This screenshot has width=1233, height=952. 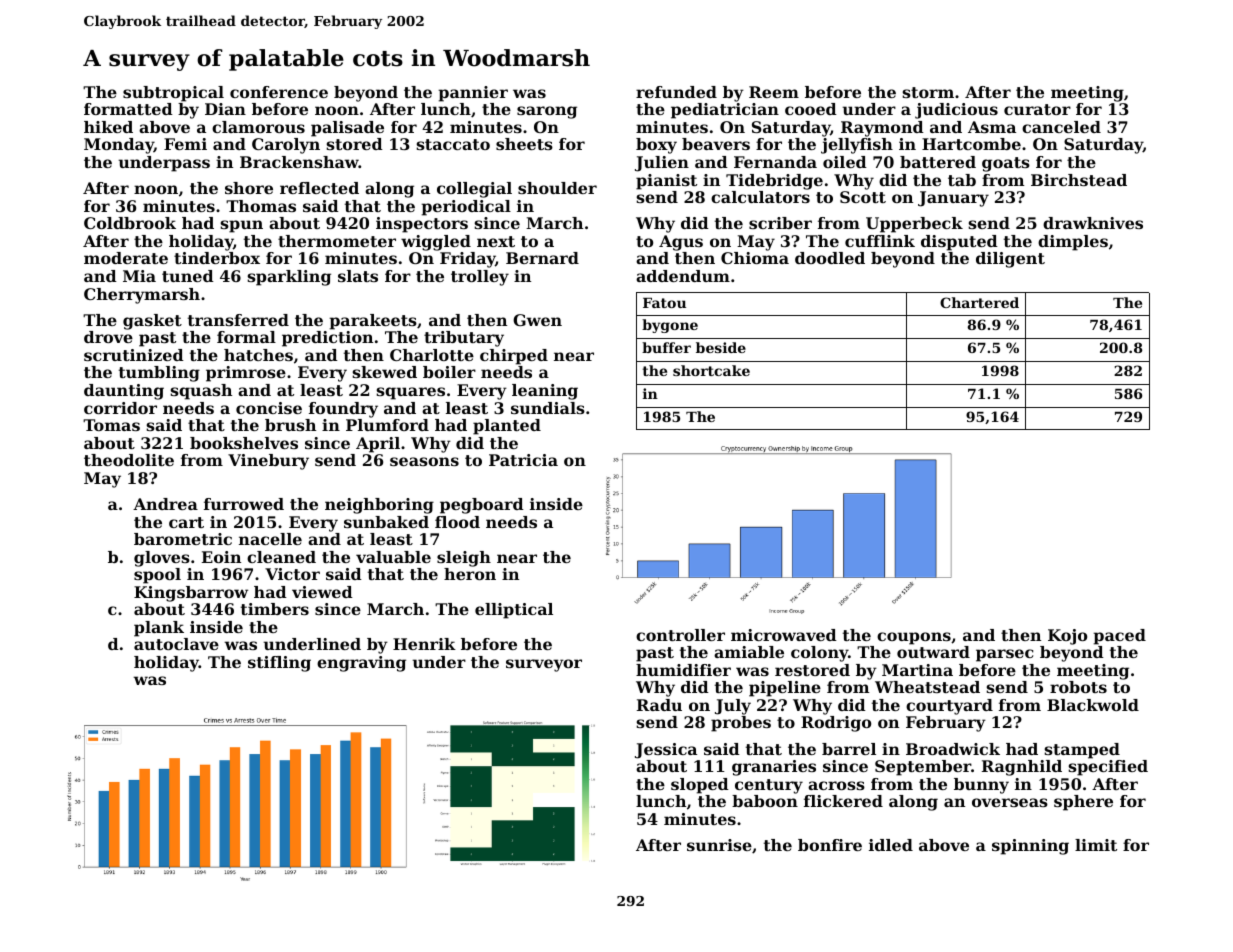 I want to click on refunded, so click(x=676, y=92).
